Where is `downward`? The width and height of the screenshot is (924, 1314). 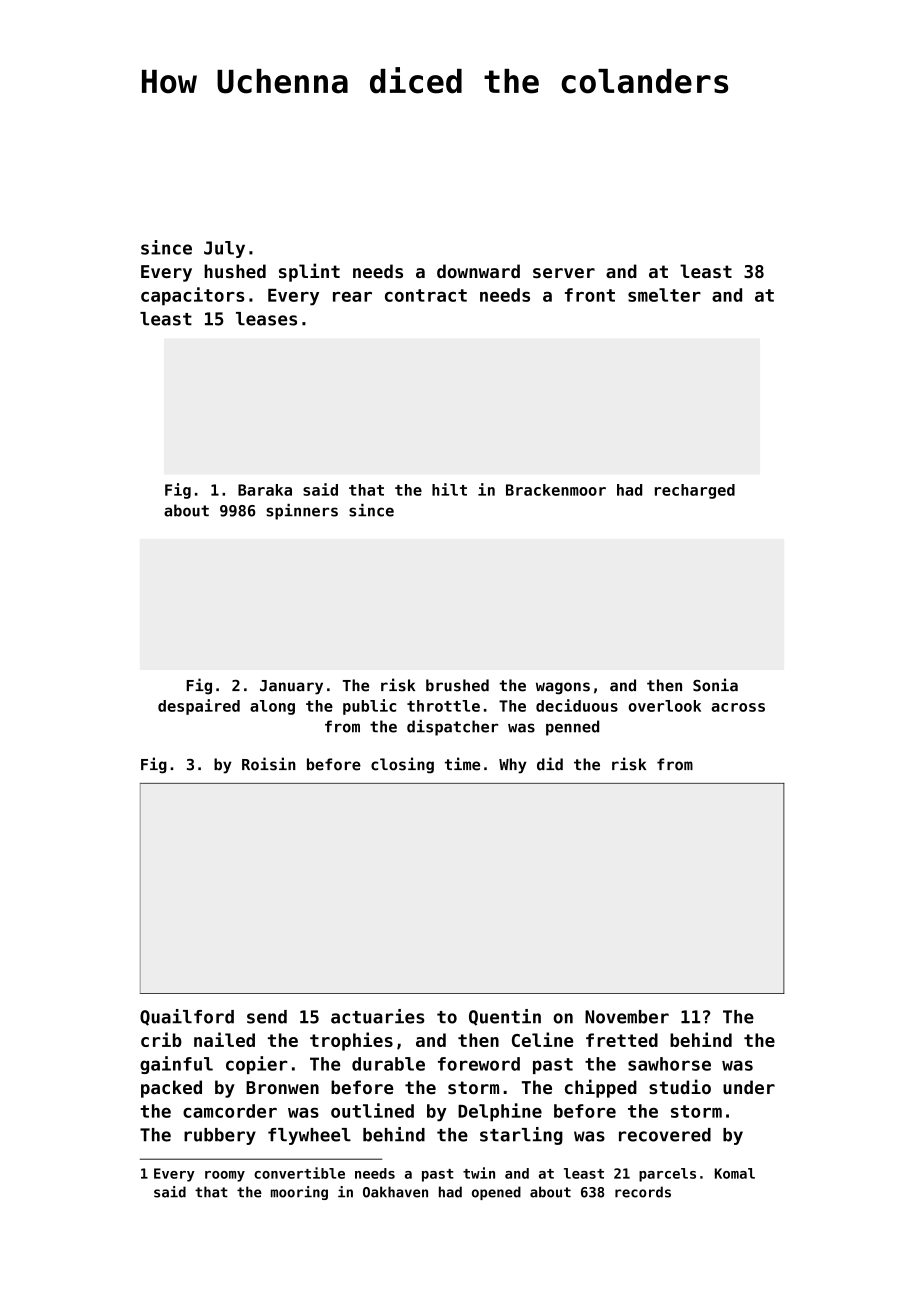
downward is located at coordinates (478, 271).
